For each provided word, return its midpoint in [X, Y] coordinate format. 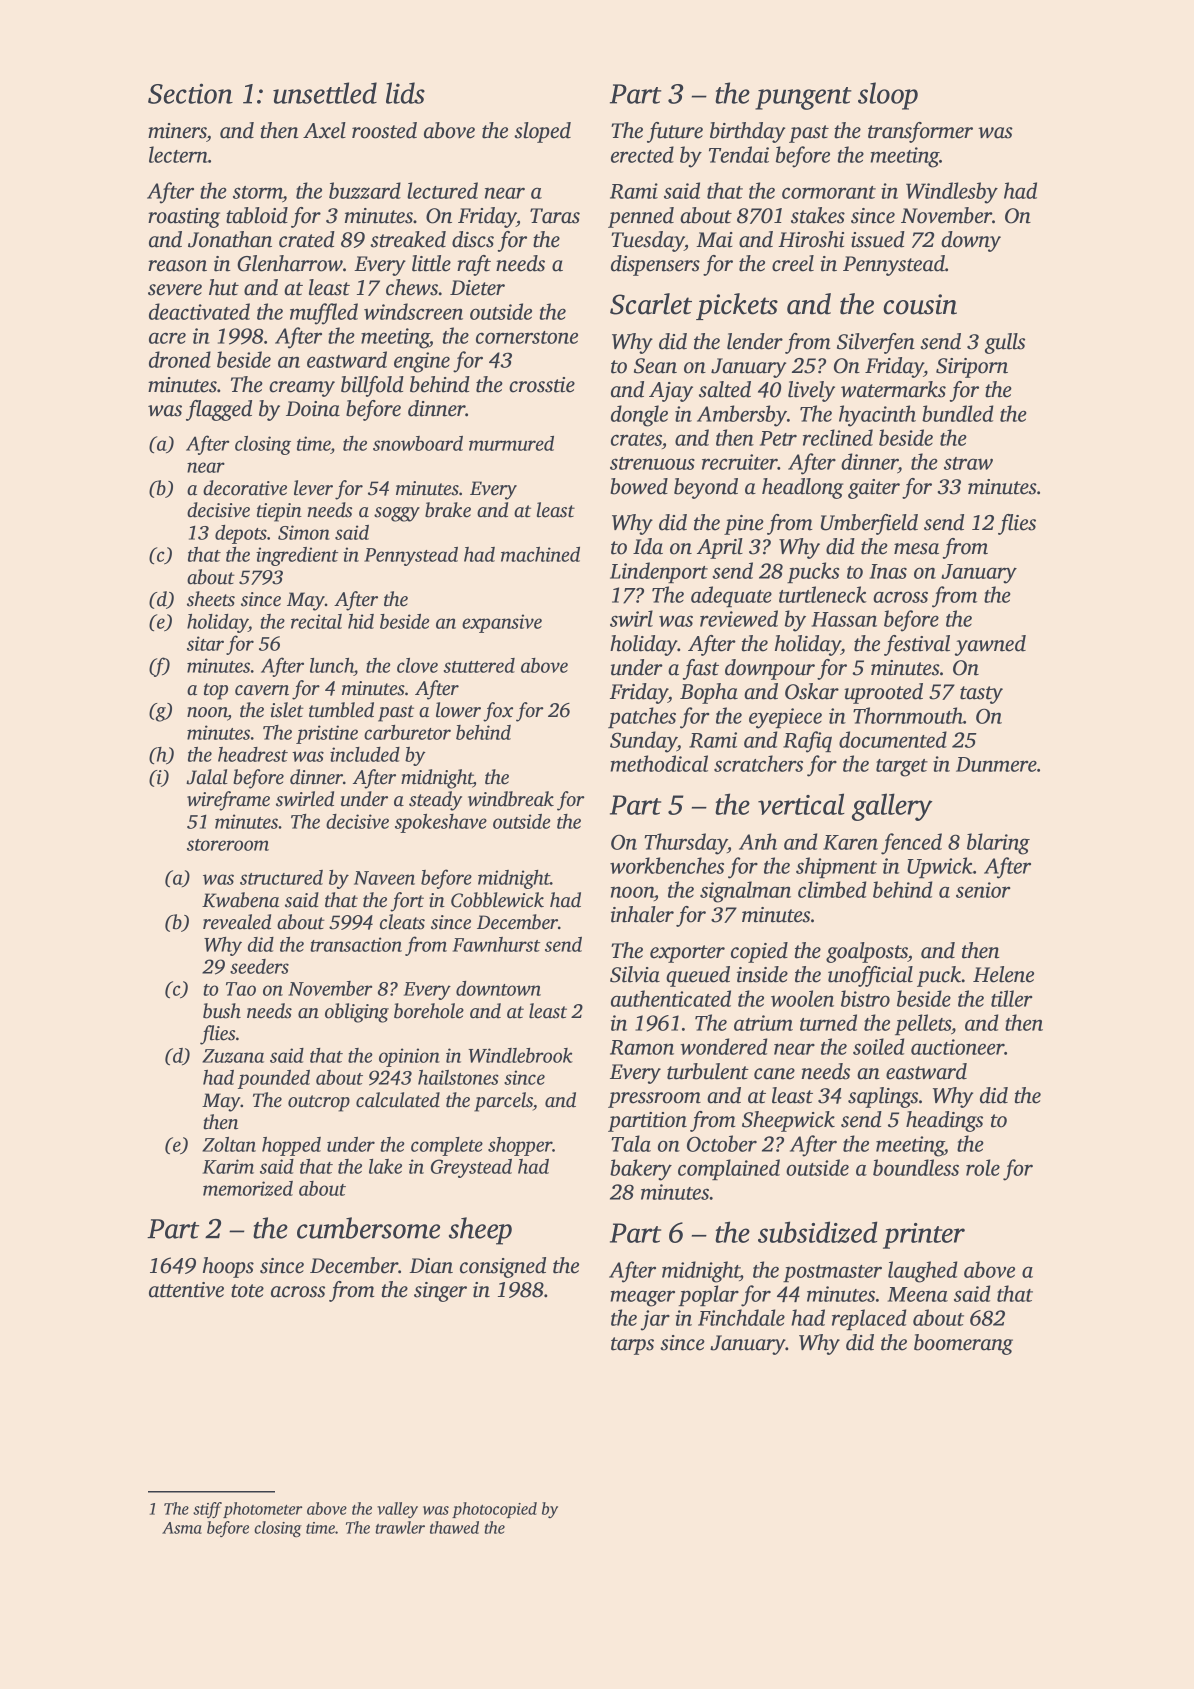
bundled [957, 413]
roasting [184, 218]
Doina [313, 409]
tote [247, 1291]
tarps [632, 1346]
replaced [869, 1319]
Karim [228, 1166]
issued [878, 239]
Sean [655, 366]
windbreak [511, 799]
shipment [836, 867]
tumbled [341, 710]
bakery [641, 1170]
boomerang [963, 1344]
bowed [639, 486]
